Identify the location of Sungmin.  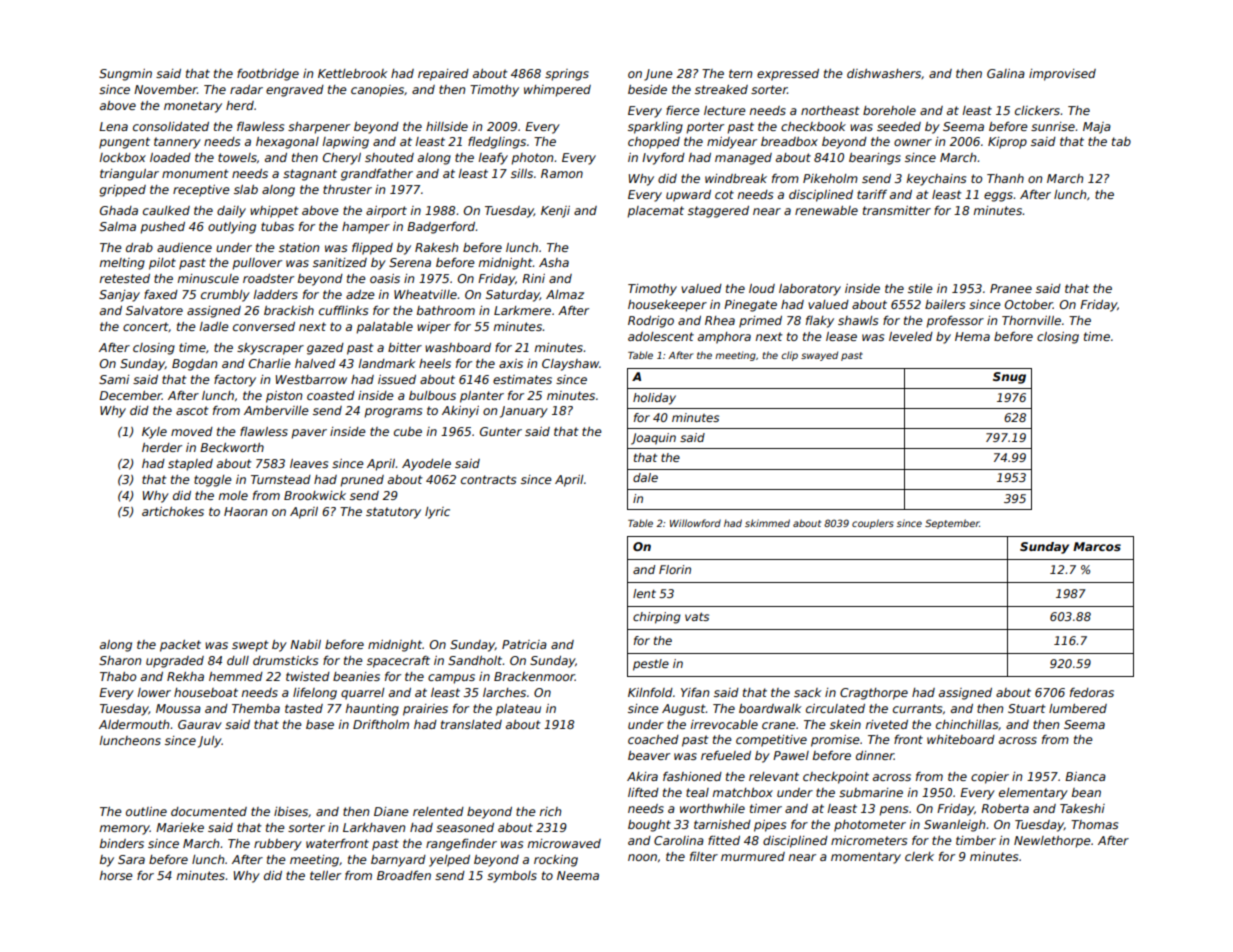
(125, 75).
